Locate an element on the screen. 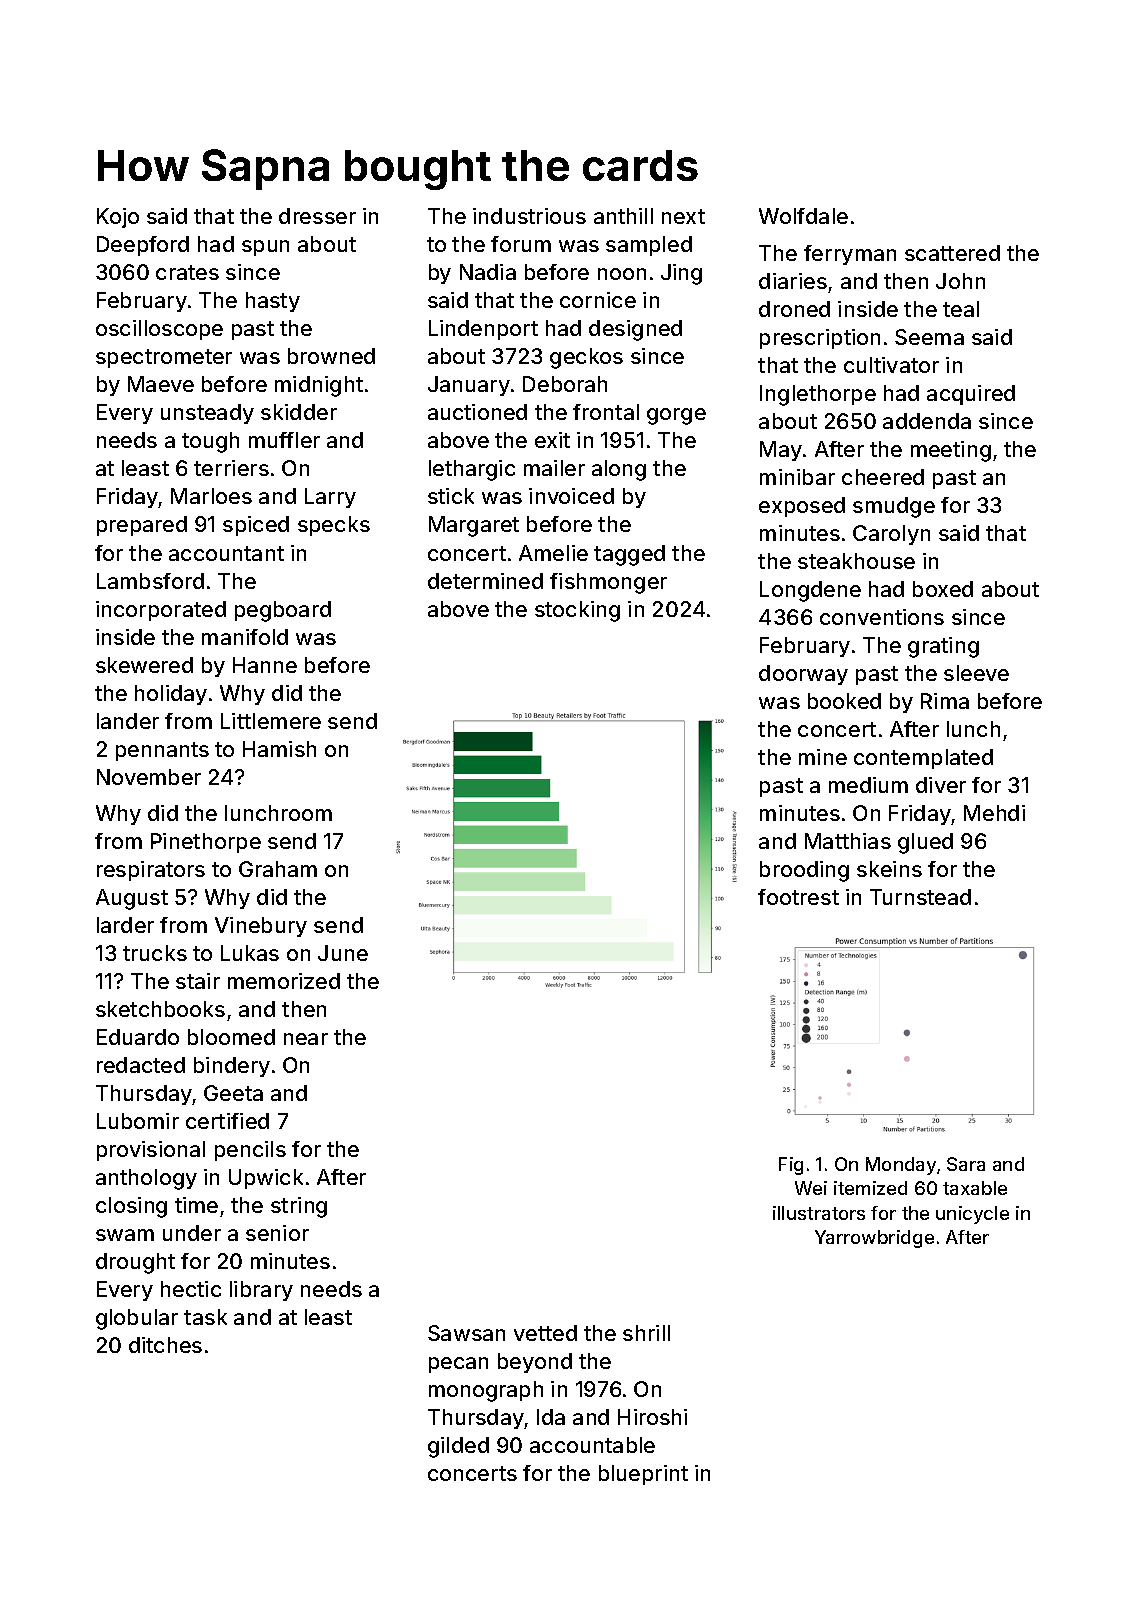 The image size is (1140, 1613). Graham is located at coordinates (278, 869).
